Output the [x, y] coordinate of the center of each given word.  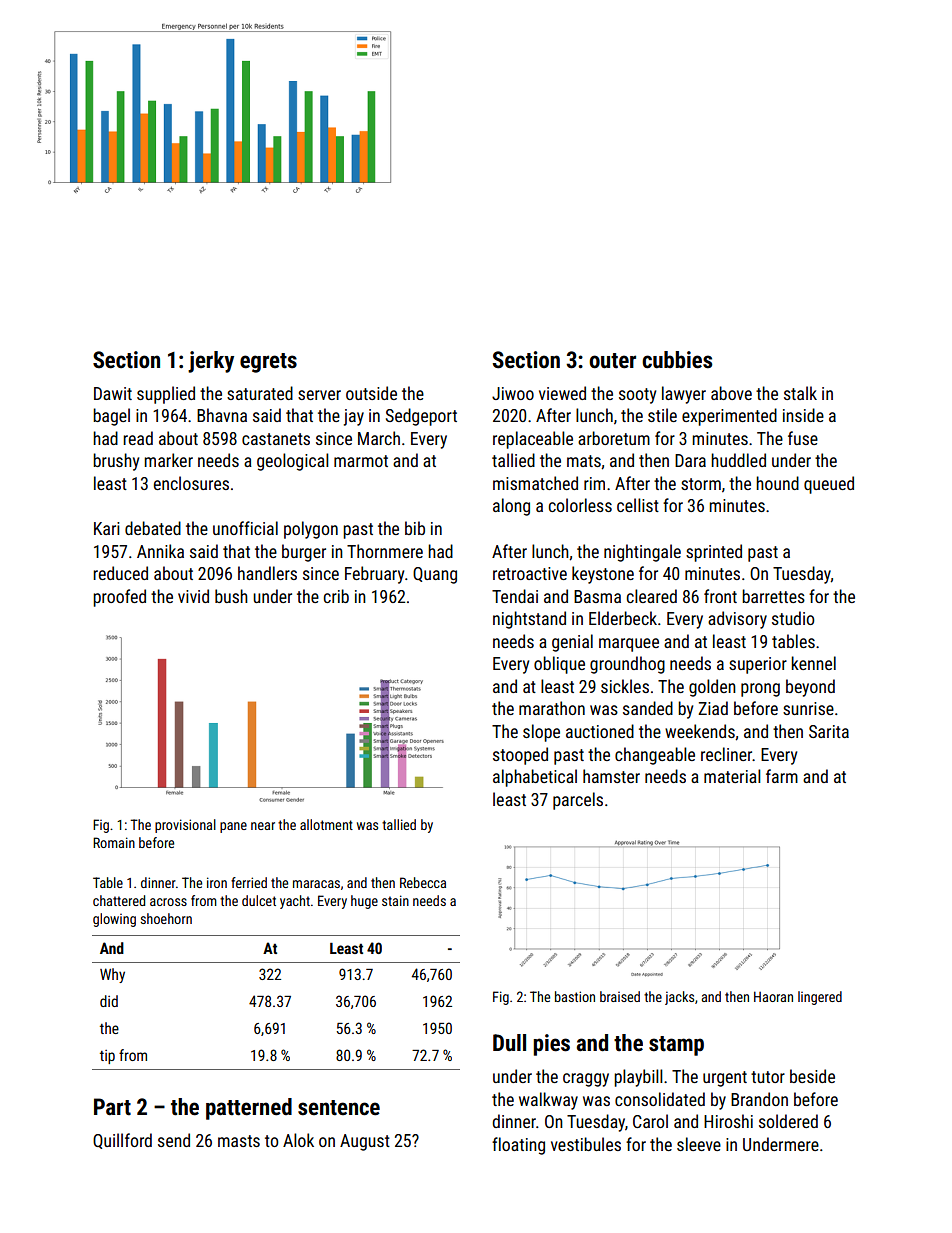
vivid [193, 596]
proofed [119, 598]
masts [239, 1141]
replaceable [533, 440]
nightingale [642, 553]
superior [758, 665]
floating [518, 1146]
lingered [820, 998]
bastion [575, 996]
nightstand [529, 620]
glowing [114, 920]
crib [336, 596]
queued [829, 485]
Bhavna [222, 415]
